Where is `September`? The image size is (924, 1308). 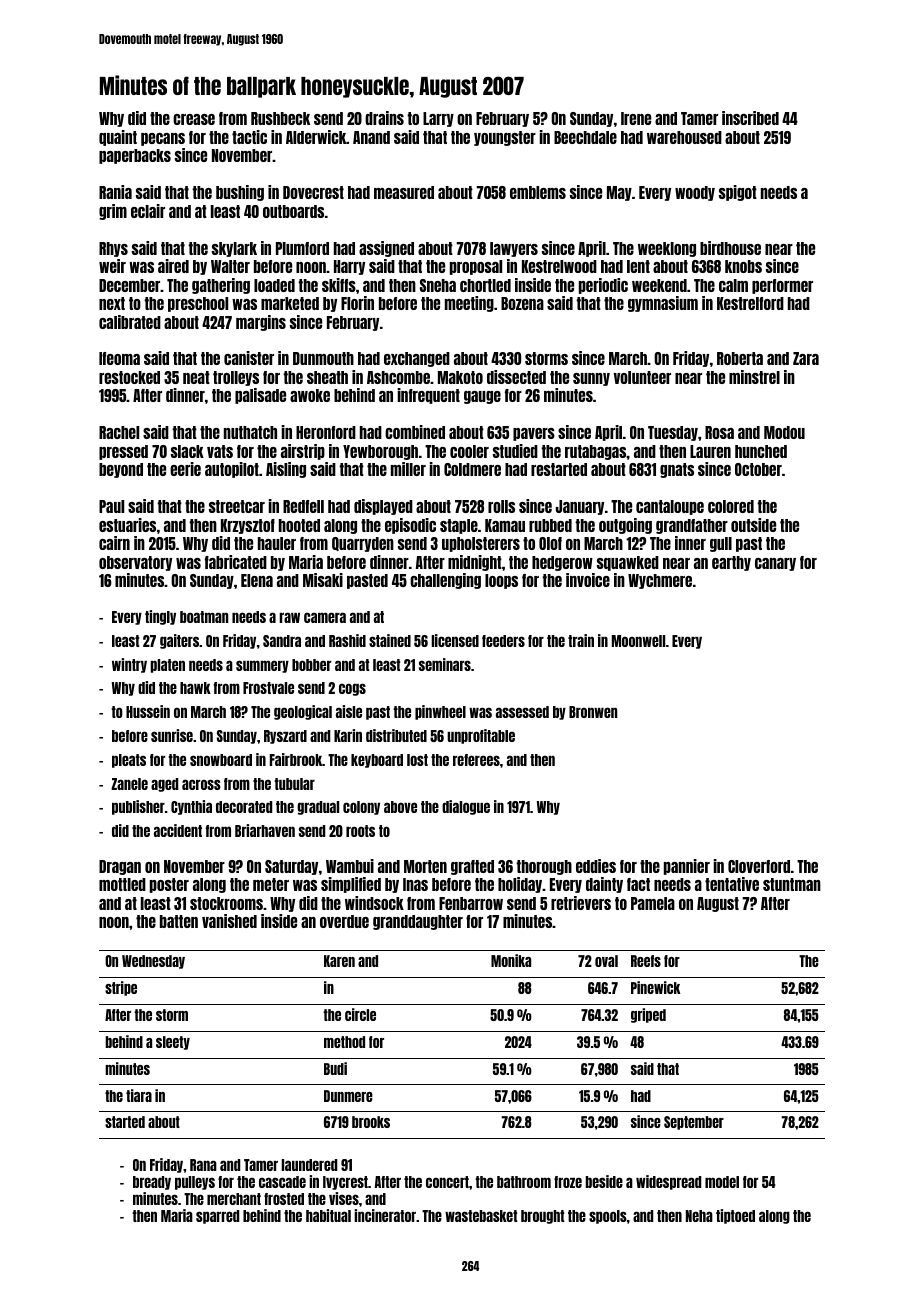 September is located at coordinates (694, 1123).
